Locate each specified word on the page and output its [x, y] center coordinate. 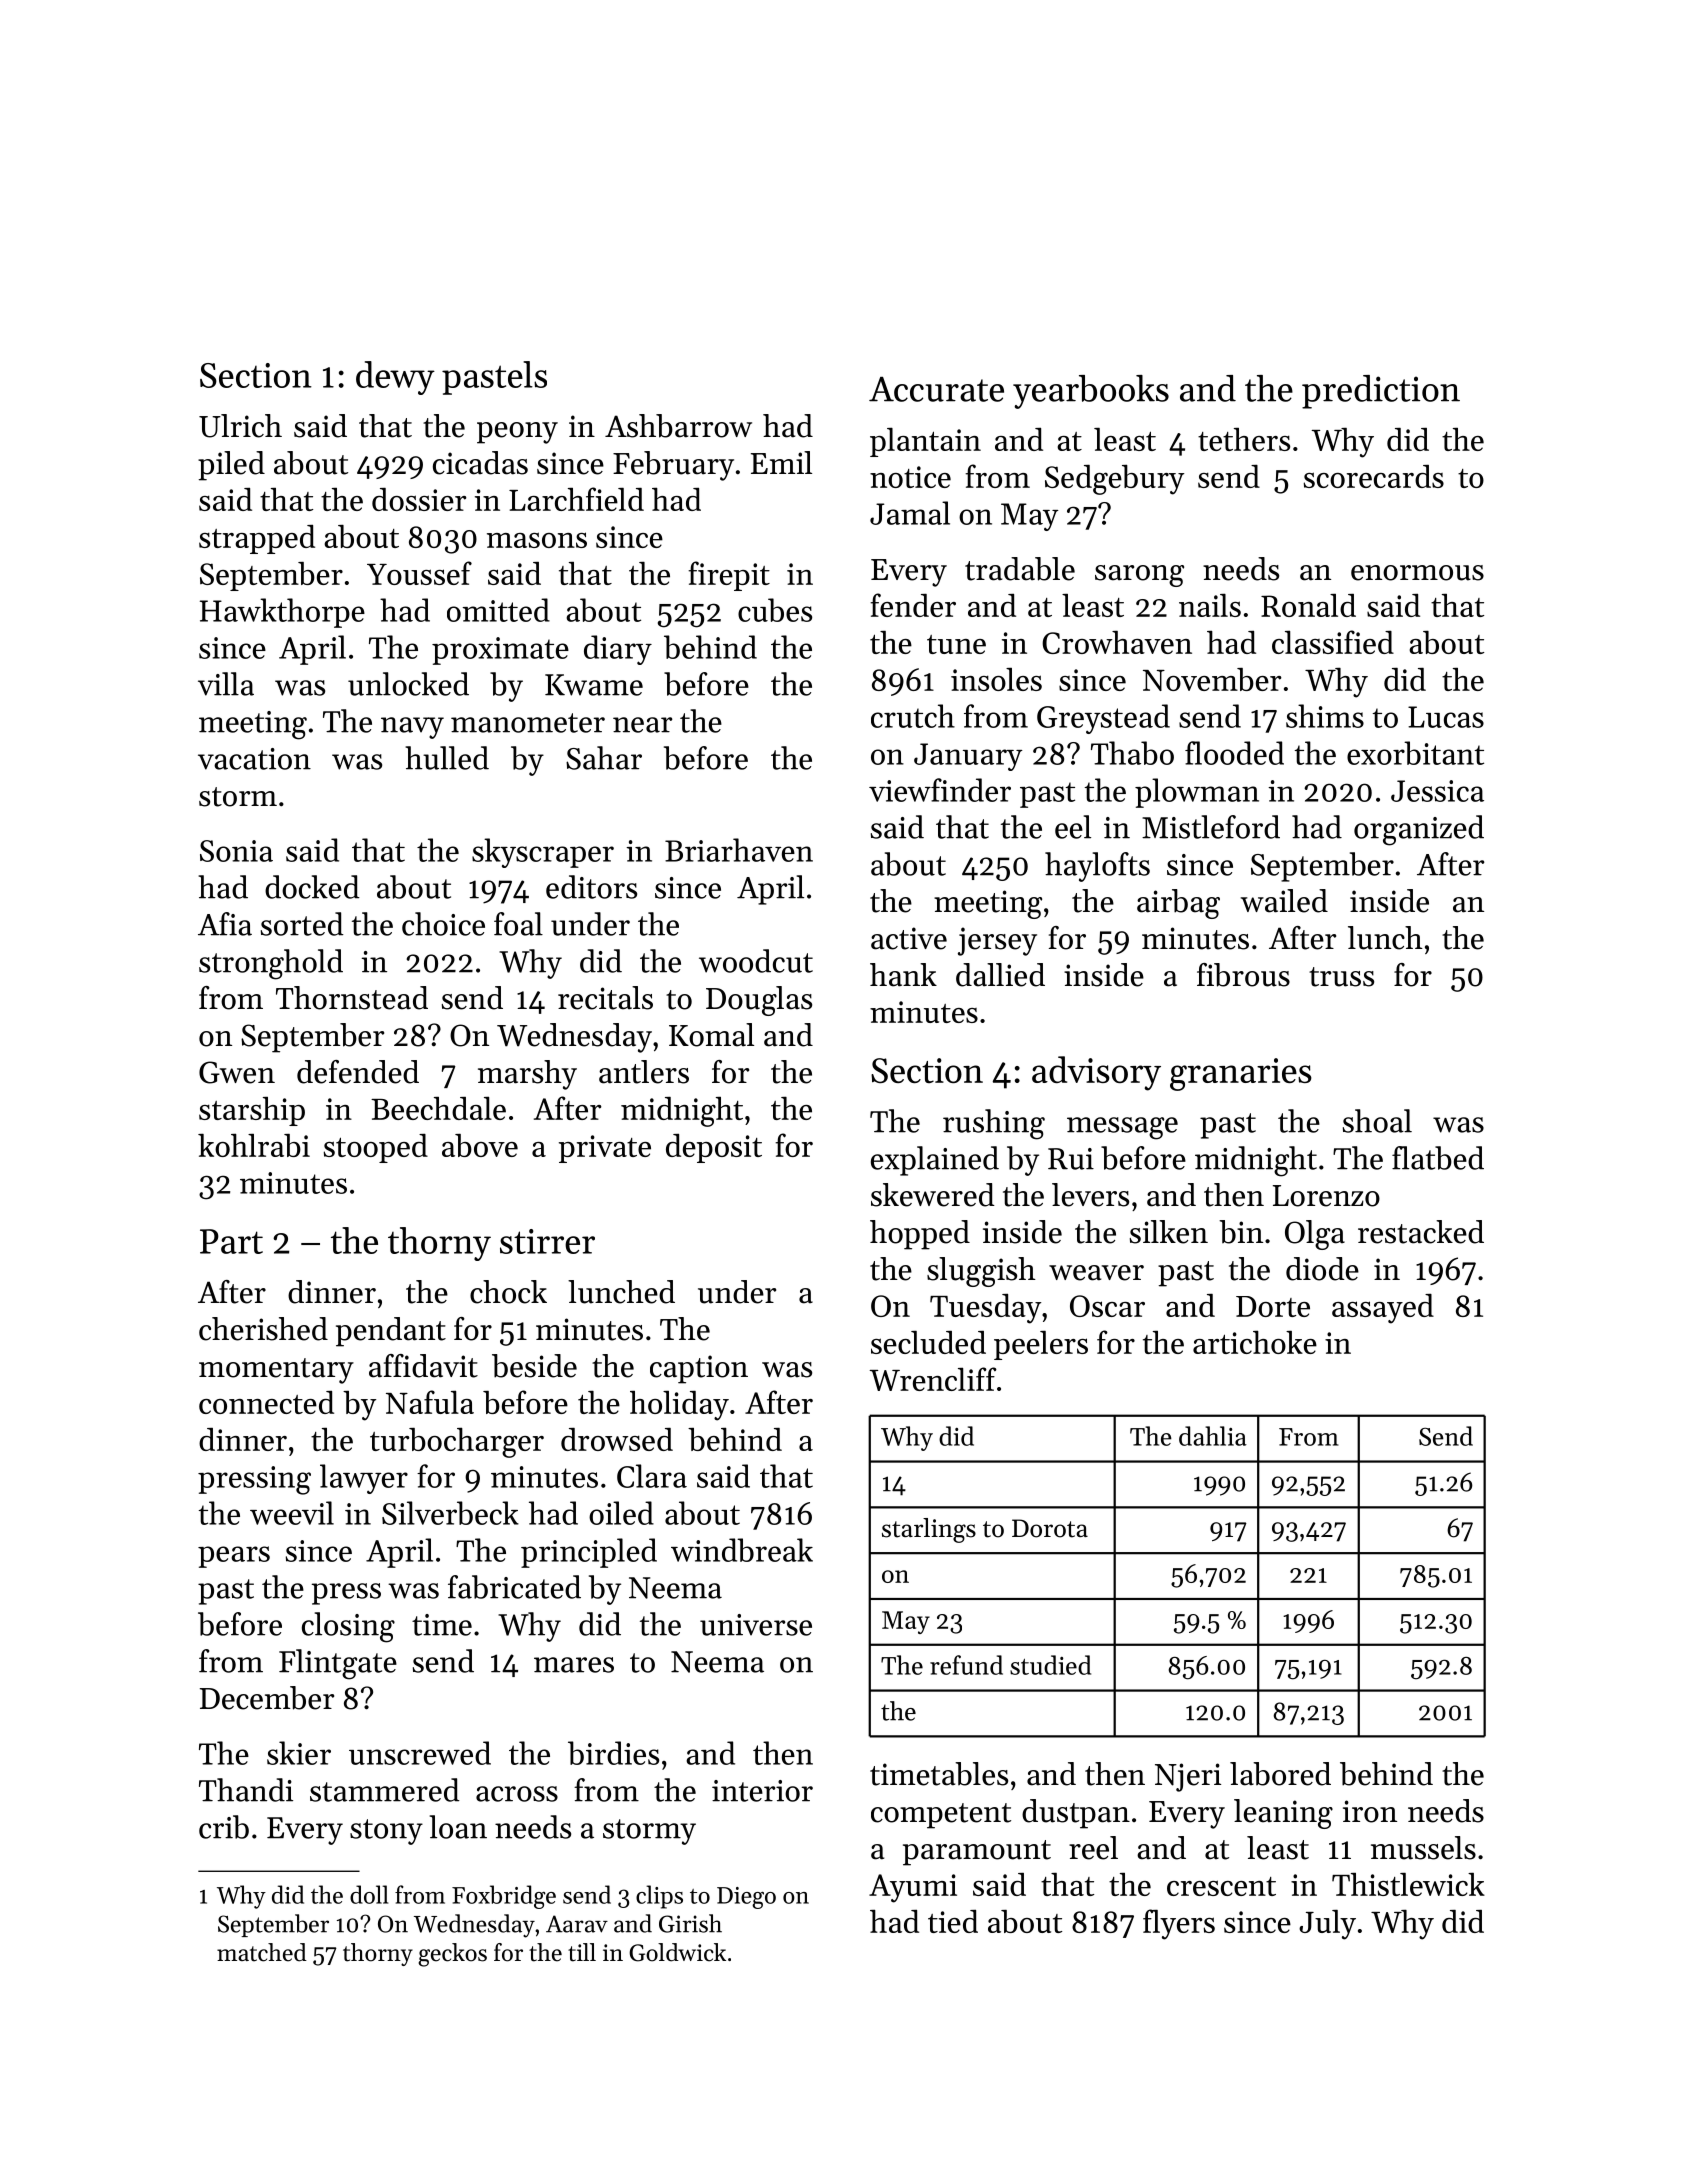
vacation [254, 759]
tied [953, 1921]
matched [262, 1952]
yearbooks [1091, 392]
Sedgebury [1114, 480]
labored [1280, 1774]
